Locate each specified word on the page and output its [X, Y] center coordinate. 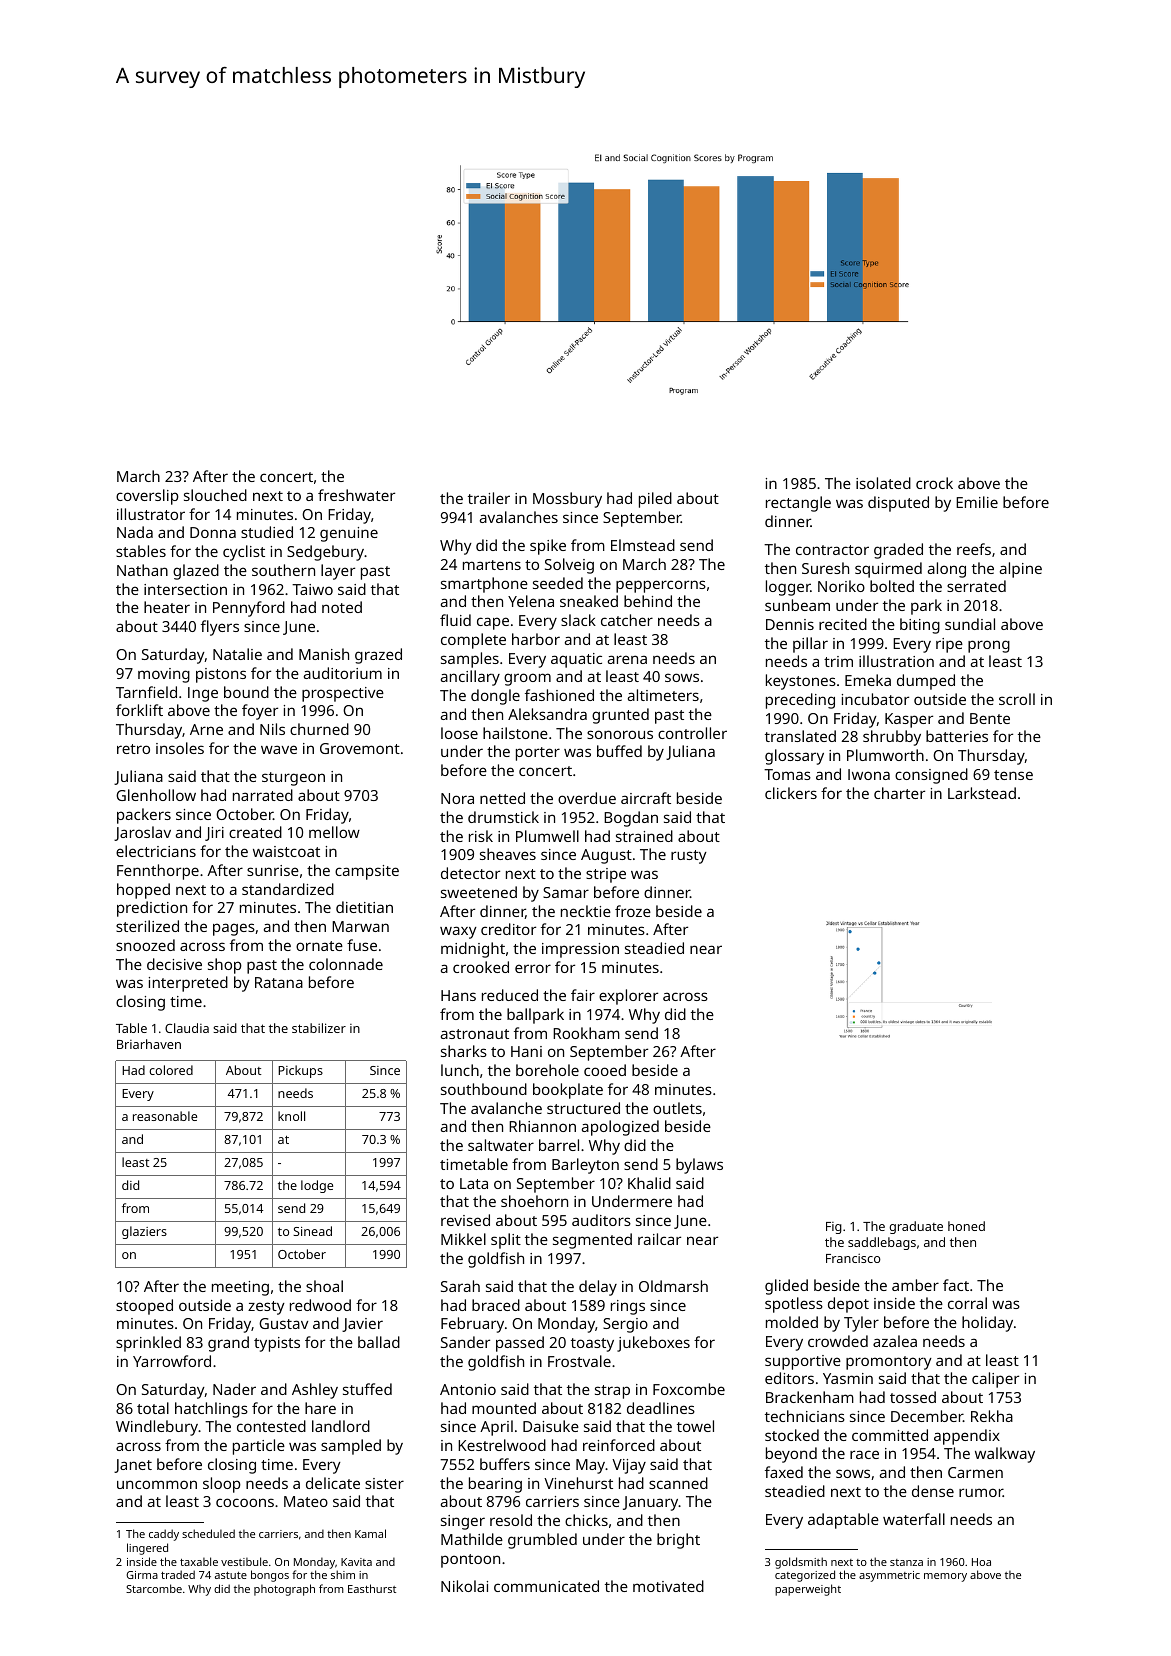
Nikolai [464, 1586]
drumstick [503, 817]
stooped [144, 1307]
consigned [931, 776]
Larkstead [982, 793]
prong [989, 646]
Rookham [586, 1033]
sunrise [273, 870]
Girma [142, 1575]
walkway [1005, 1455]
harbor [536, 639]
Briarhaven [149, 1044]
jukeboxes [653, 1344]
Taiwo [312, 589]
